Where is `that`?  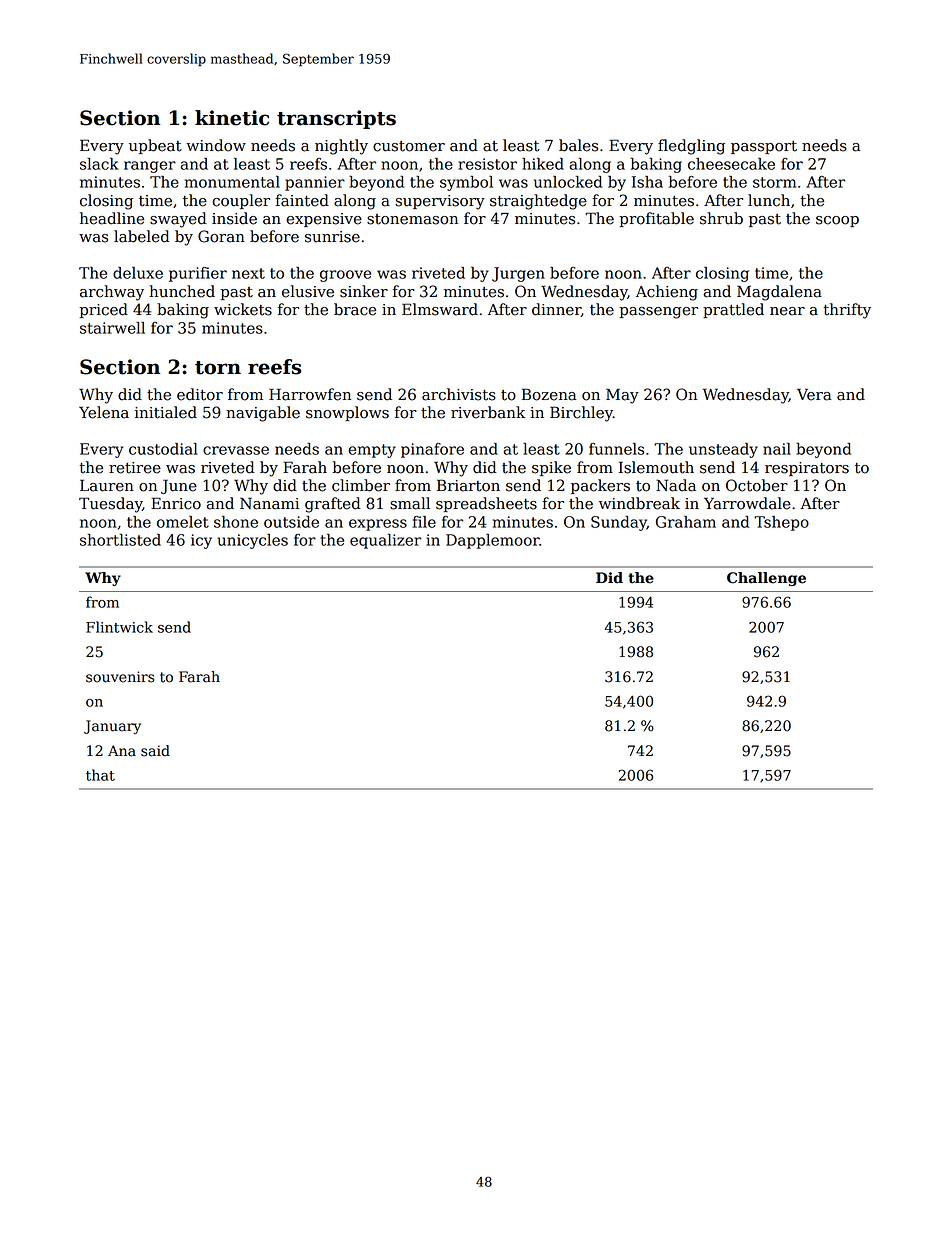
that is located at coordinates (100, 775).
